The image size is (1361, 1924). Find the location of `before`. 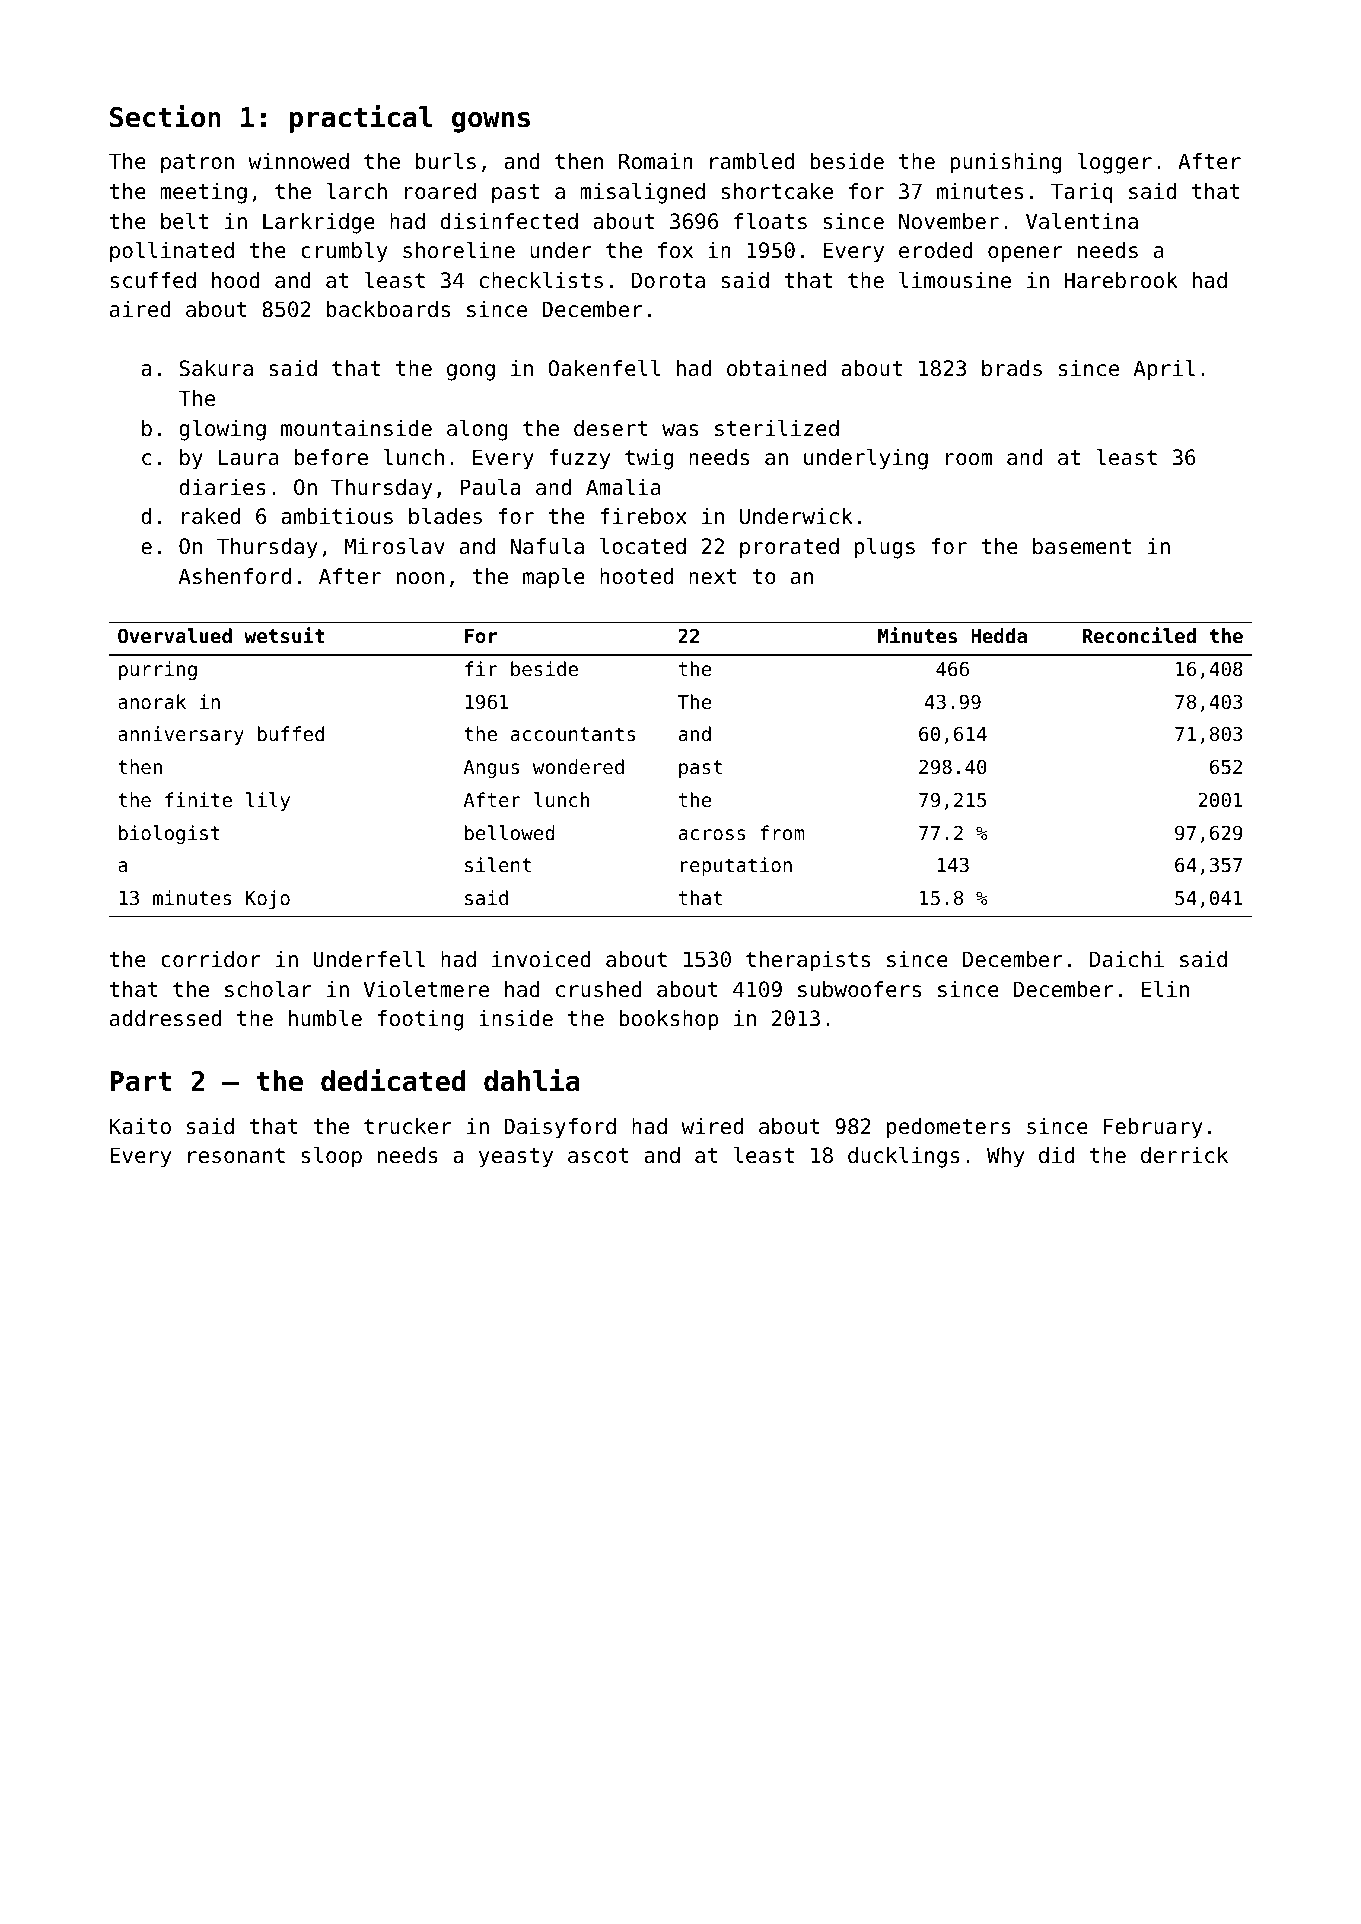

before is located at coordinates (331, 457).
